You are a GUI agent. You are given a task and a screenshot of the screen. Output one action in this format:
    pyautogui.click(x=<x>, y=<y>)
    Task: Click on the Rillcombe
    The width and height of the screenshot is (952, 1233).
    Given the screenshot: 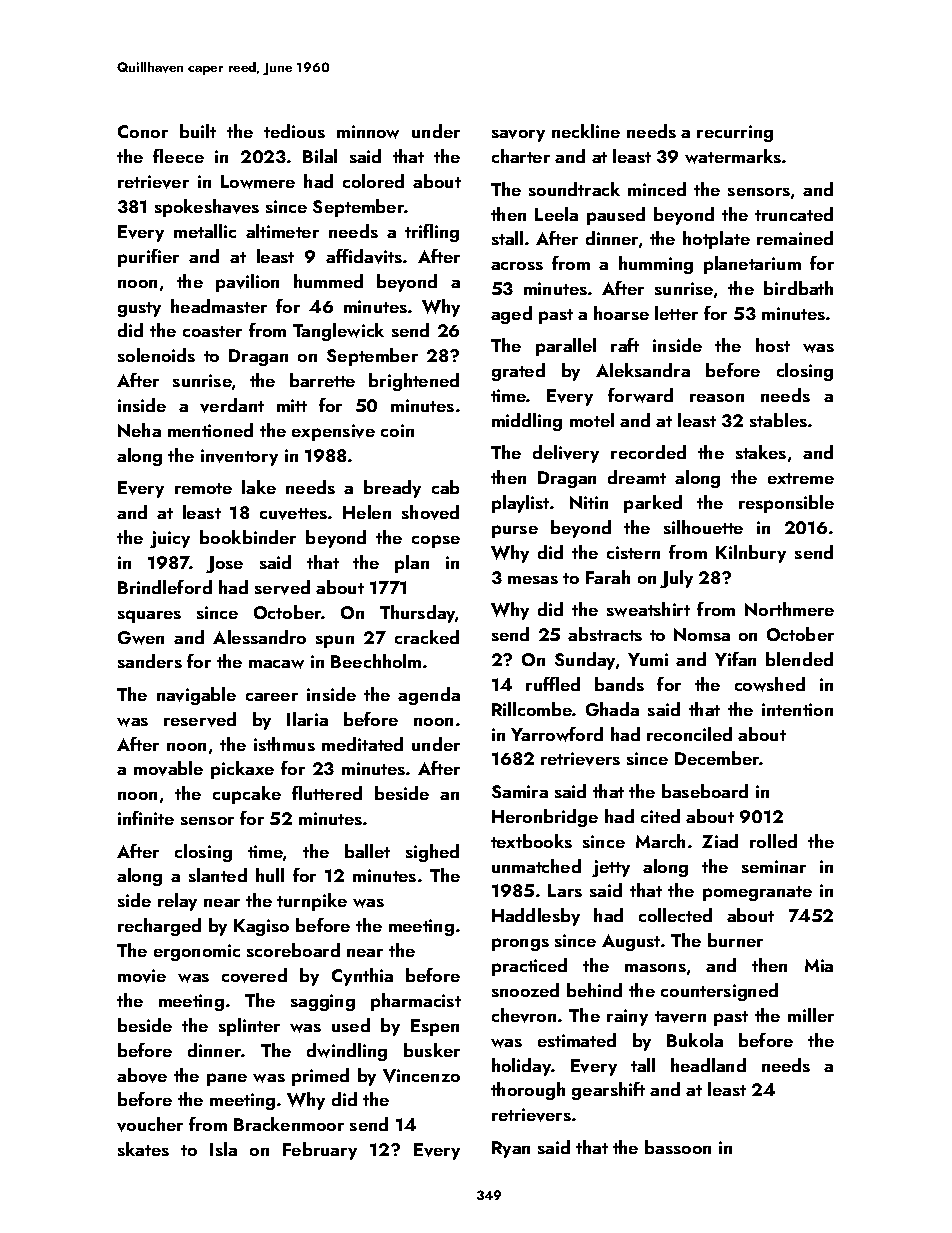 What is the action you would take?
    pyautogui.click(x=532, y=709)
